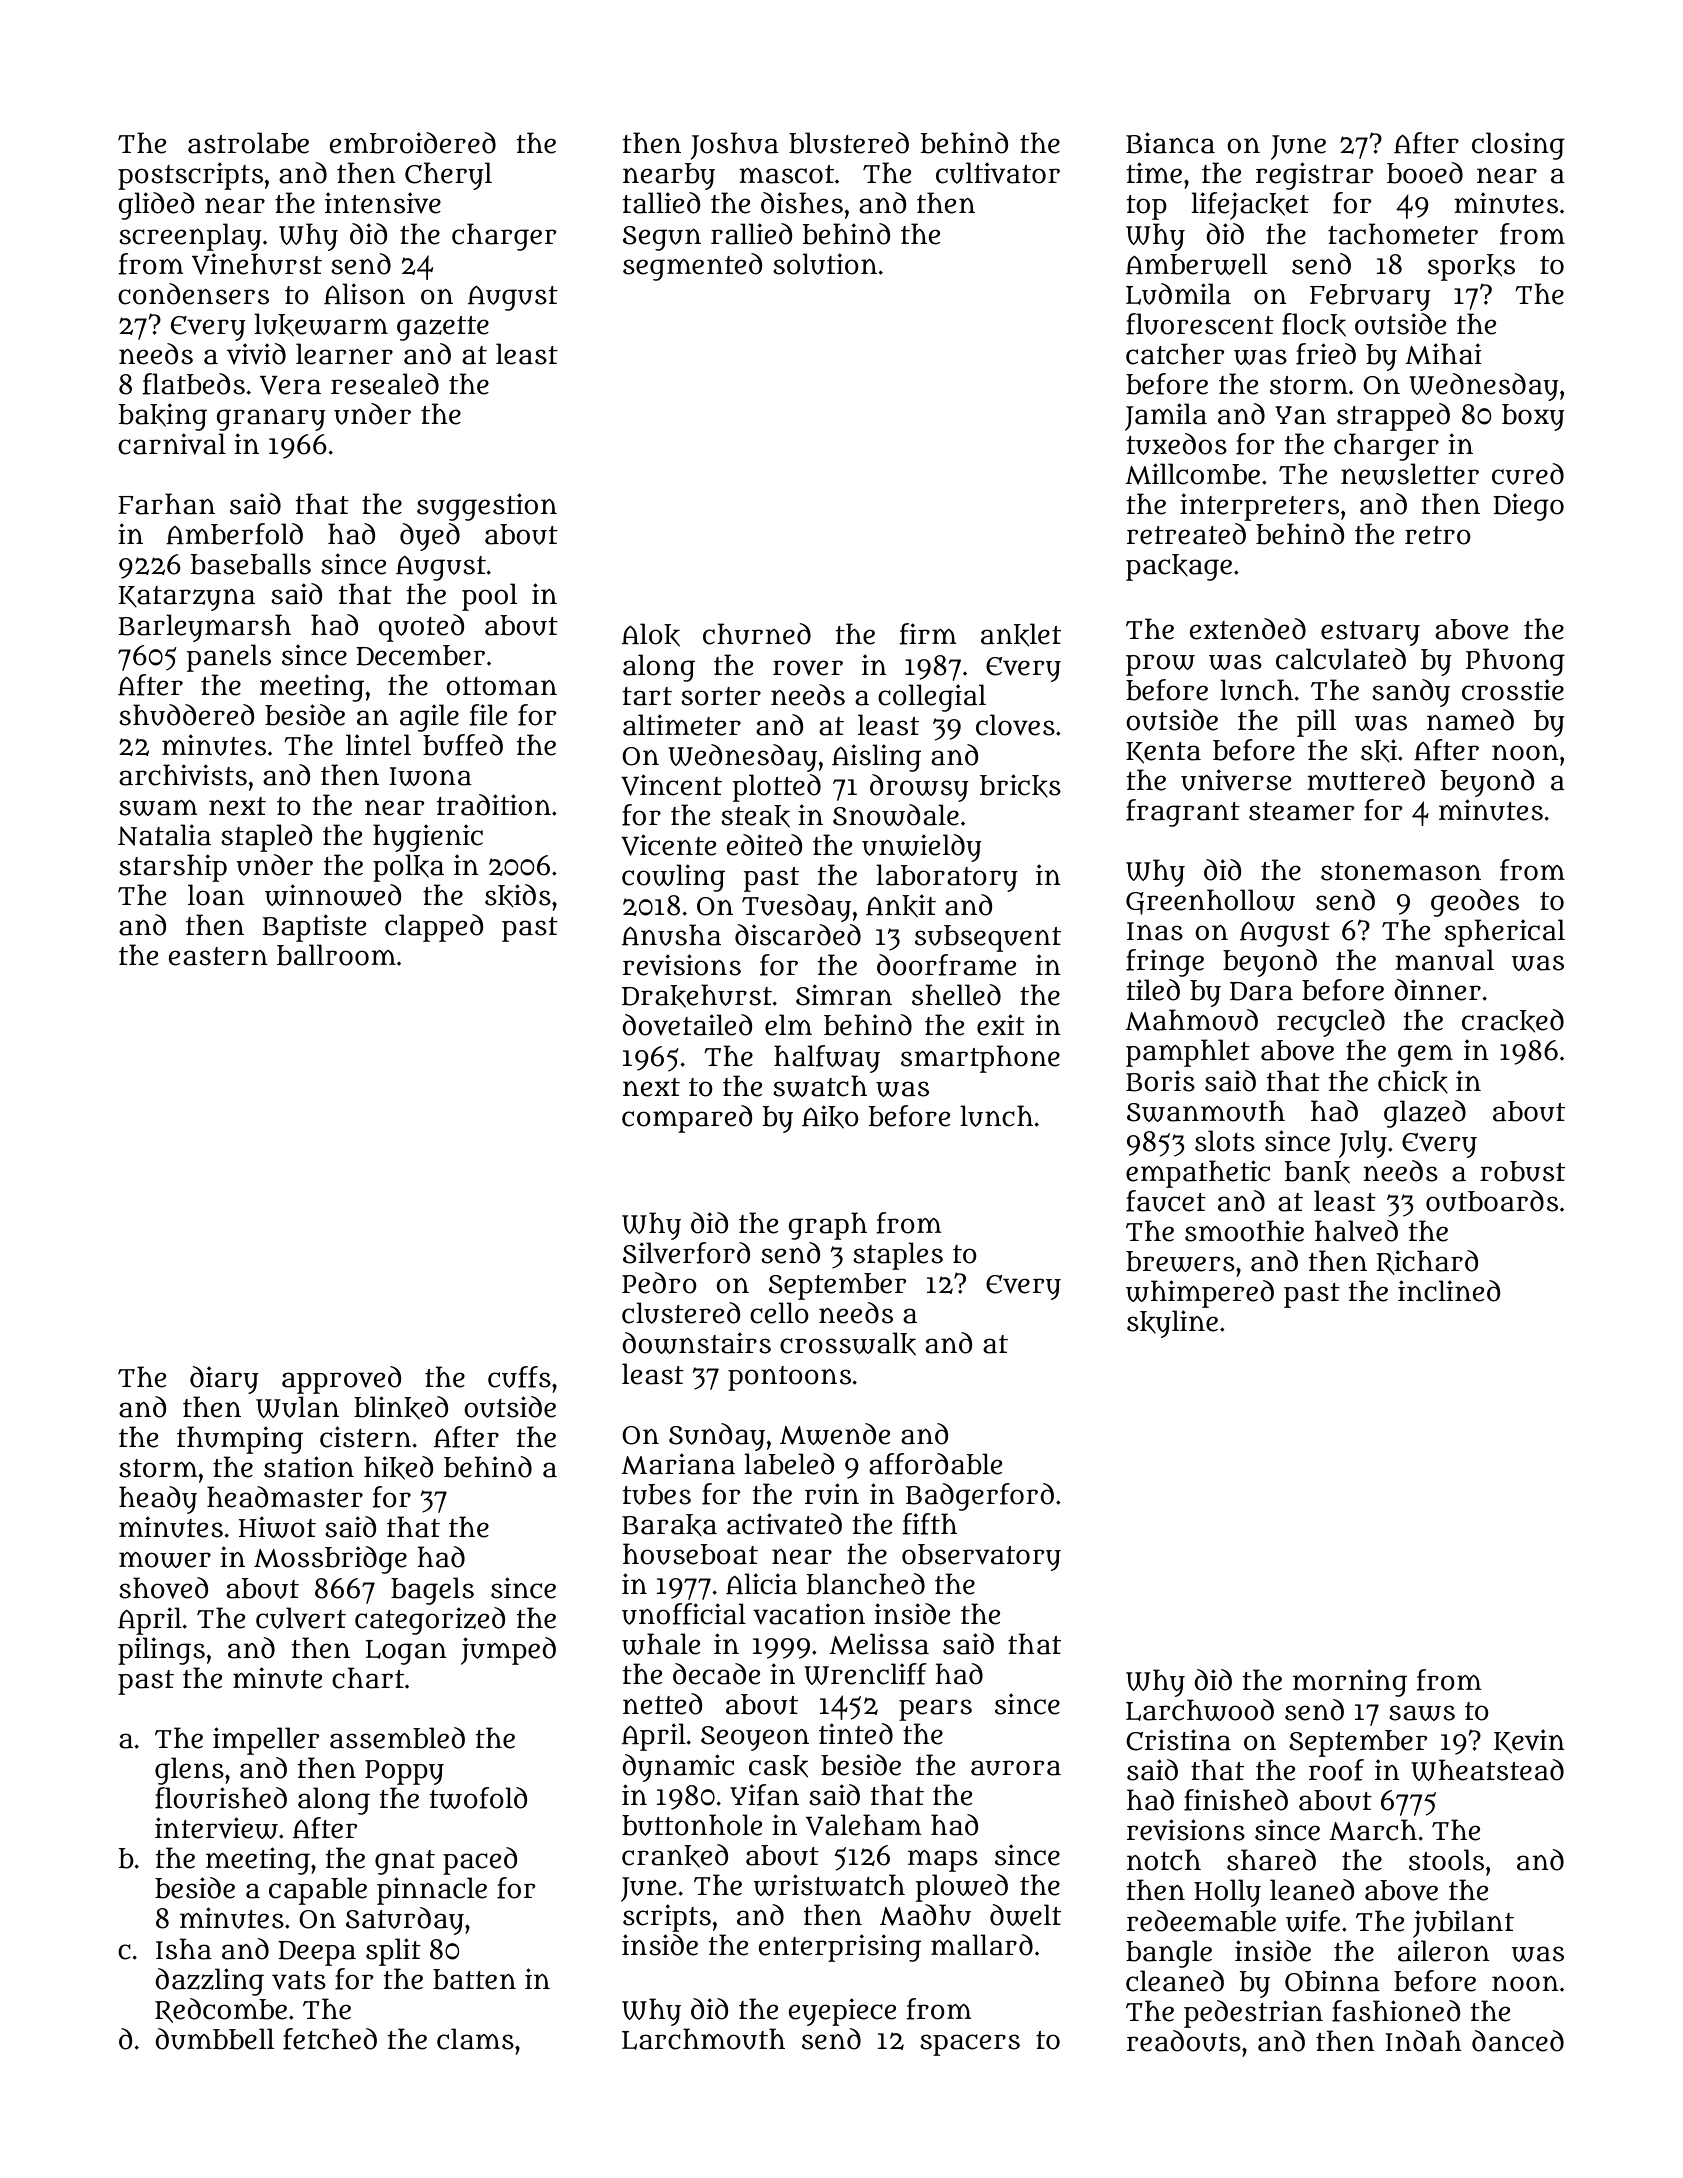 Image resolution: width=1683 pixels, height=2178 pixels. Describe the element at coordinates (1341, 659) in the screenshot. I see `calculated` at that location.
